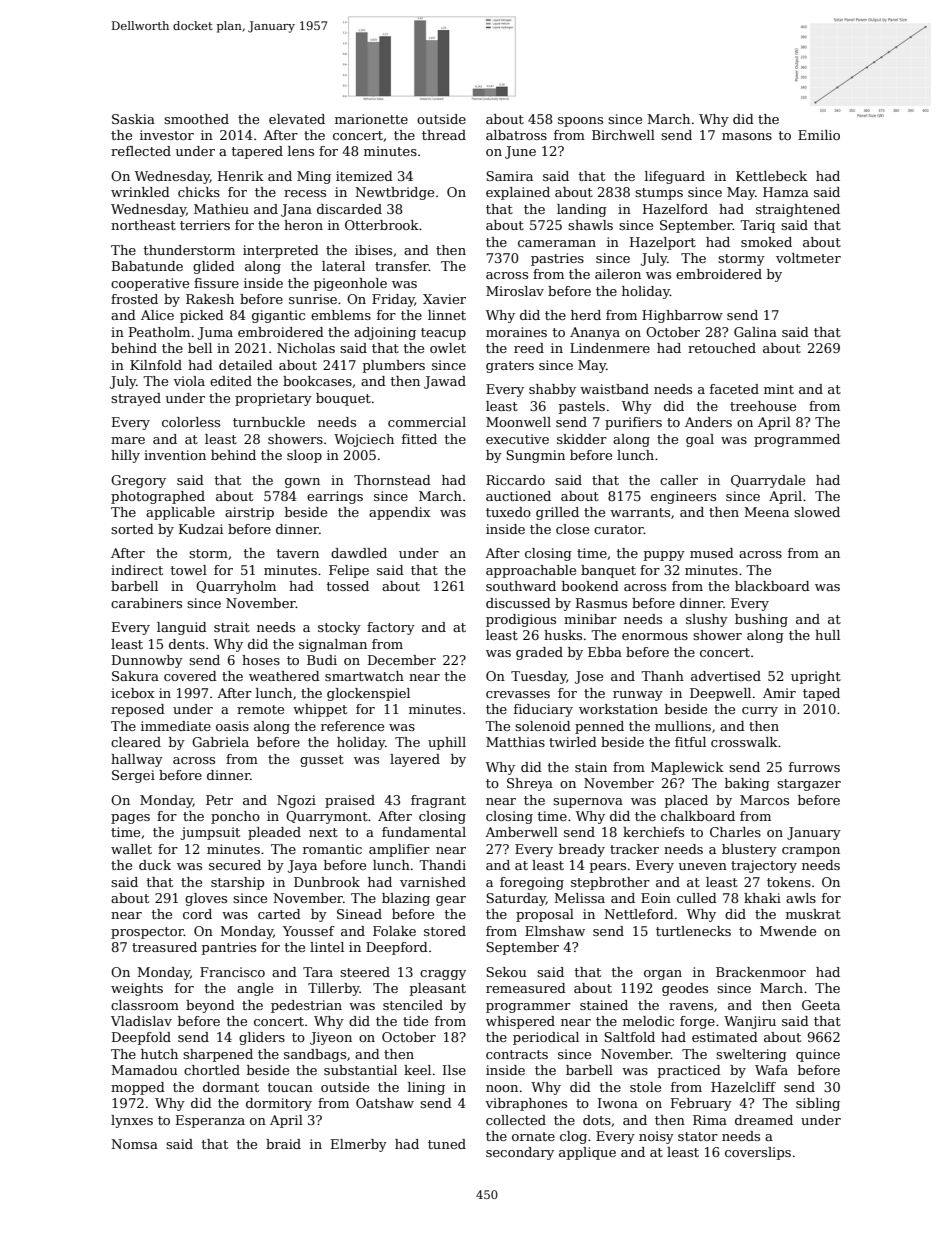 This page has height=1233, width=952. Describe the element at coordinates (734, 389) in the page. I see `faceted` at that location.
